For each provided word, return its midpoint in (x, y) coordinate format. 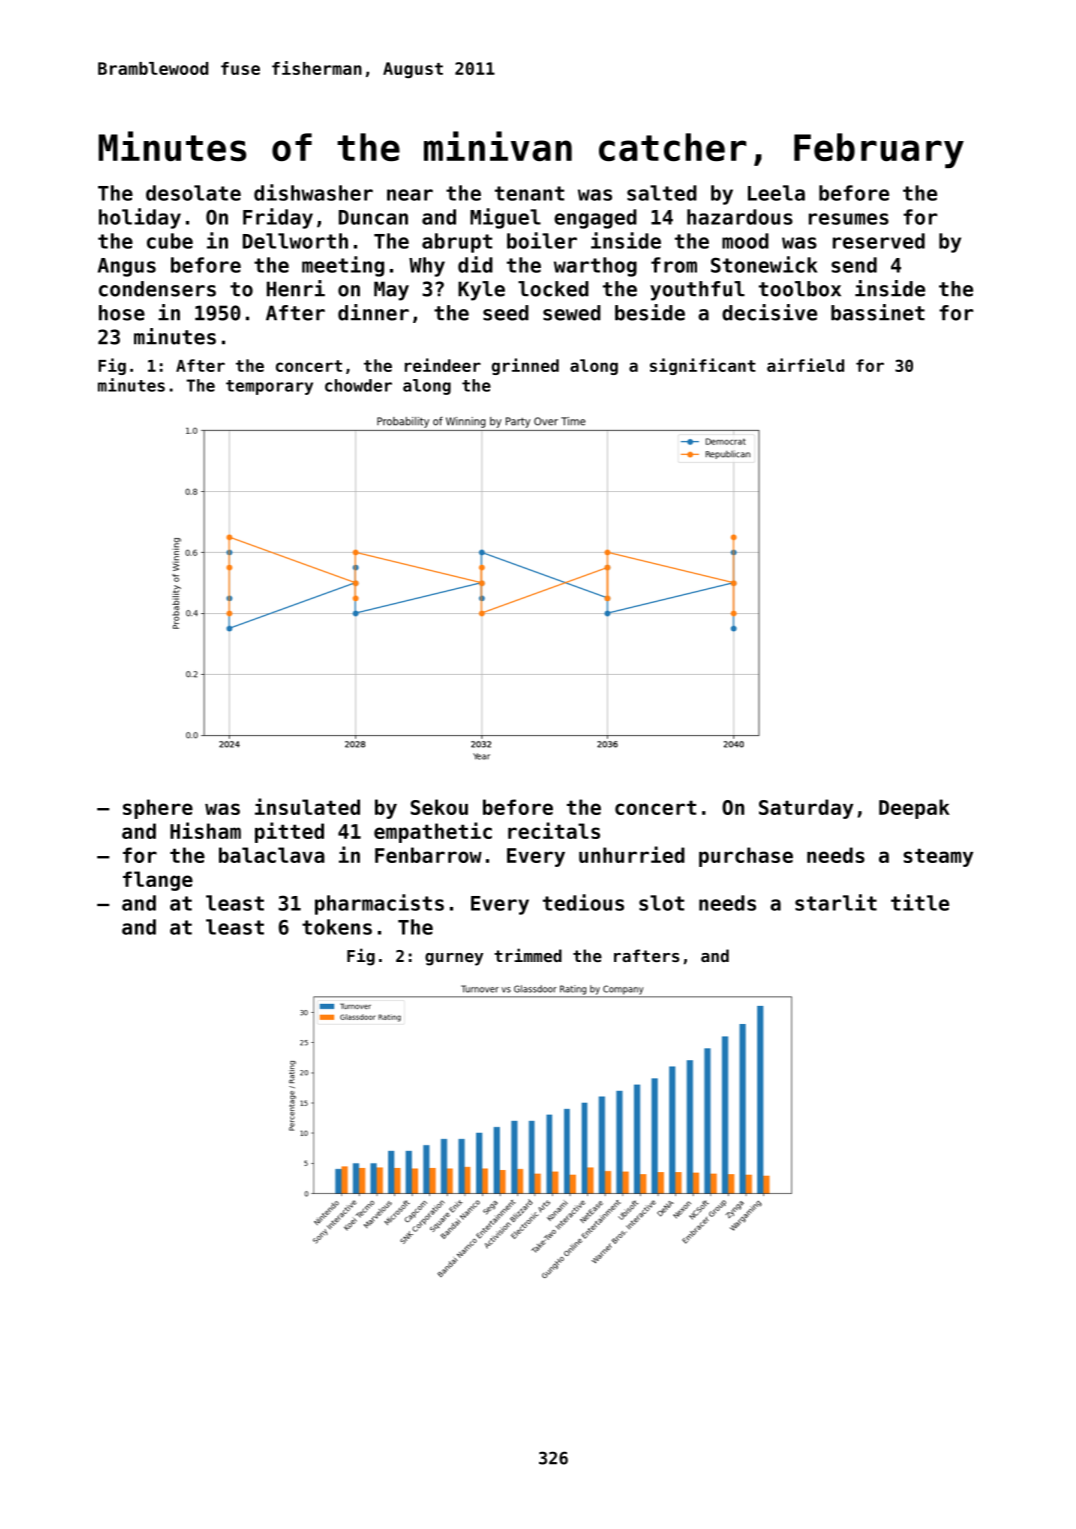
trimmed (528, 955)
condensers (157, 289)
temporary (269, 387)
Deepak (914, 809)
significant (703, 366)
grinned (525, 366)
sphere (158, 809)
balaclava (272, 855)
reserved (879, 241)
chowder (358, 385)
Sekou (439, 807)
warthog (595, 267)
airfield (805, 365)
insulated (307, 806)
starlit (836, 902)
